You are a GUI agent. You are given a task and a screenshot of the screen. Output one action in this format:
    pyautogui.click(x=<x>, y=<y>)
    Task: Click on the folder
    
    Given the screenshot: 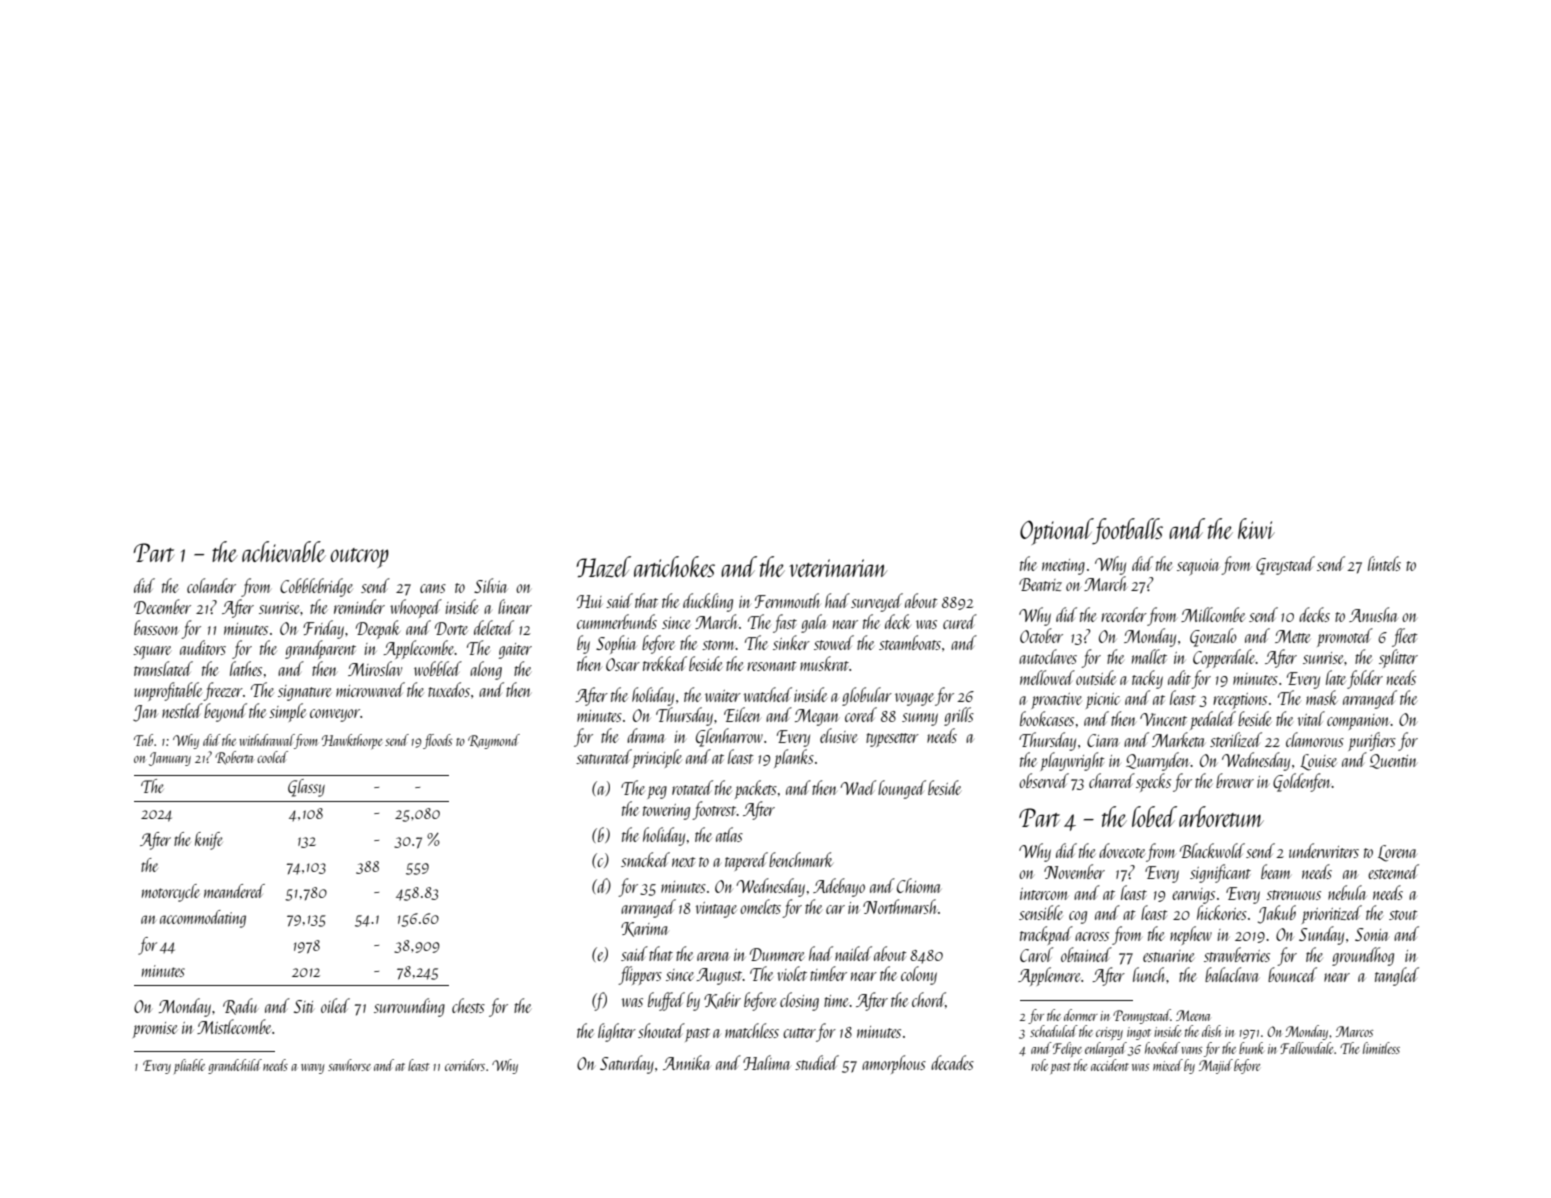 What is the action you would take?
    pyautogui.click(x=1365, y=679)
